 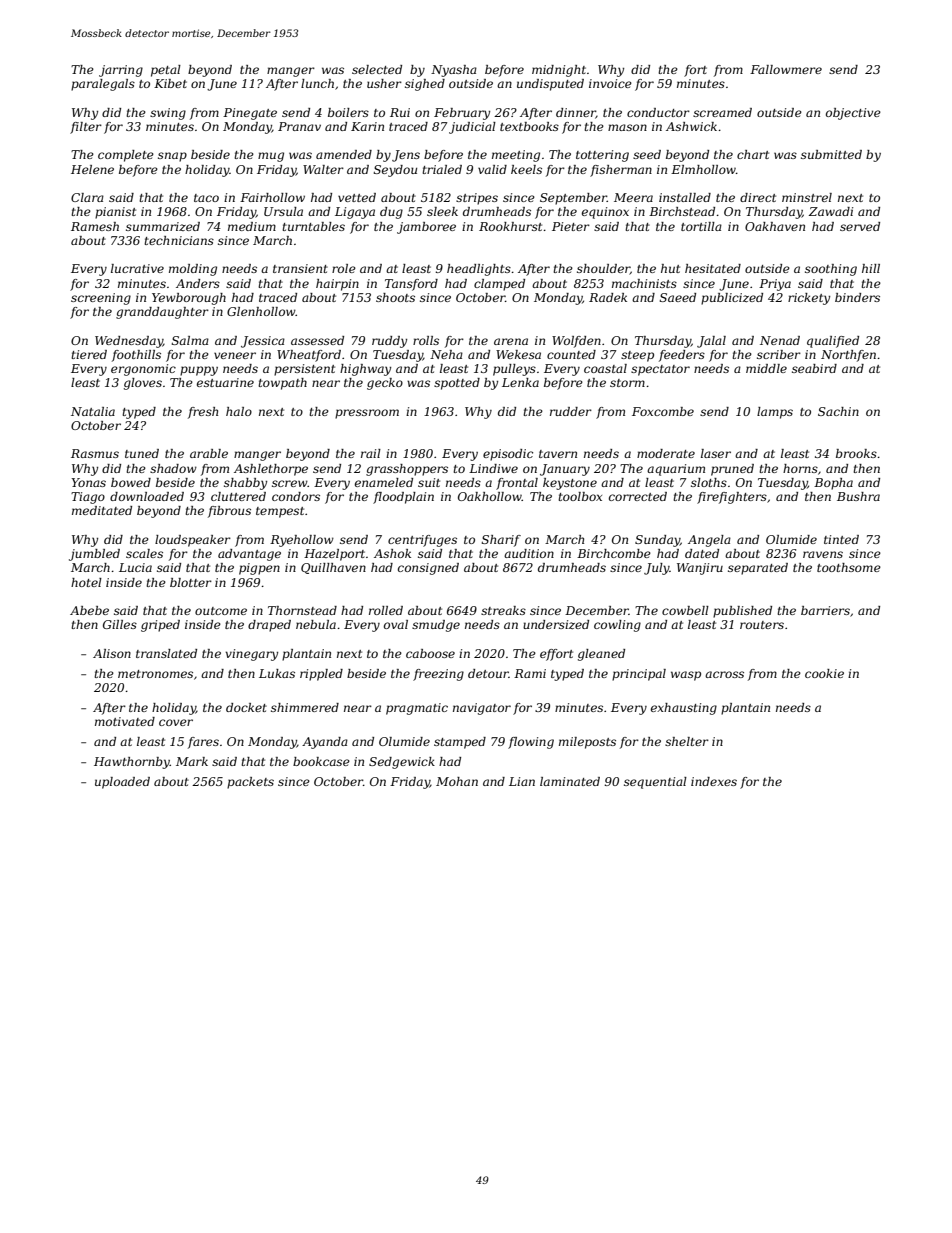 I want to click on hotel, so click(x=86, y=582).
